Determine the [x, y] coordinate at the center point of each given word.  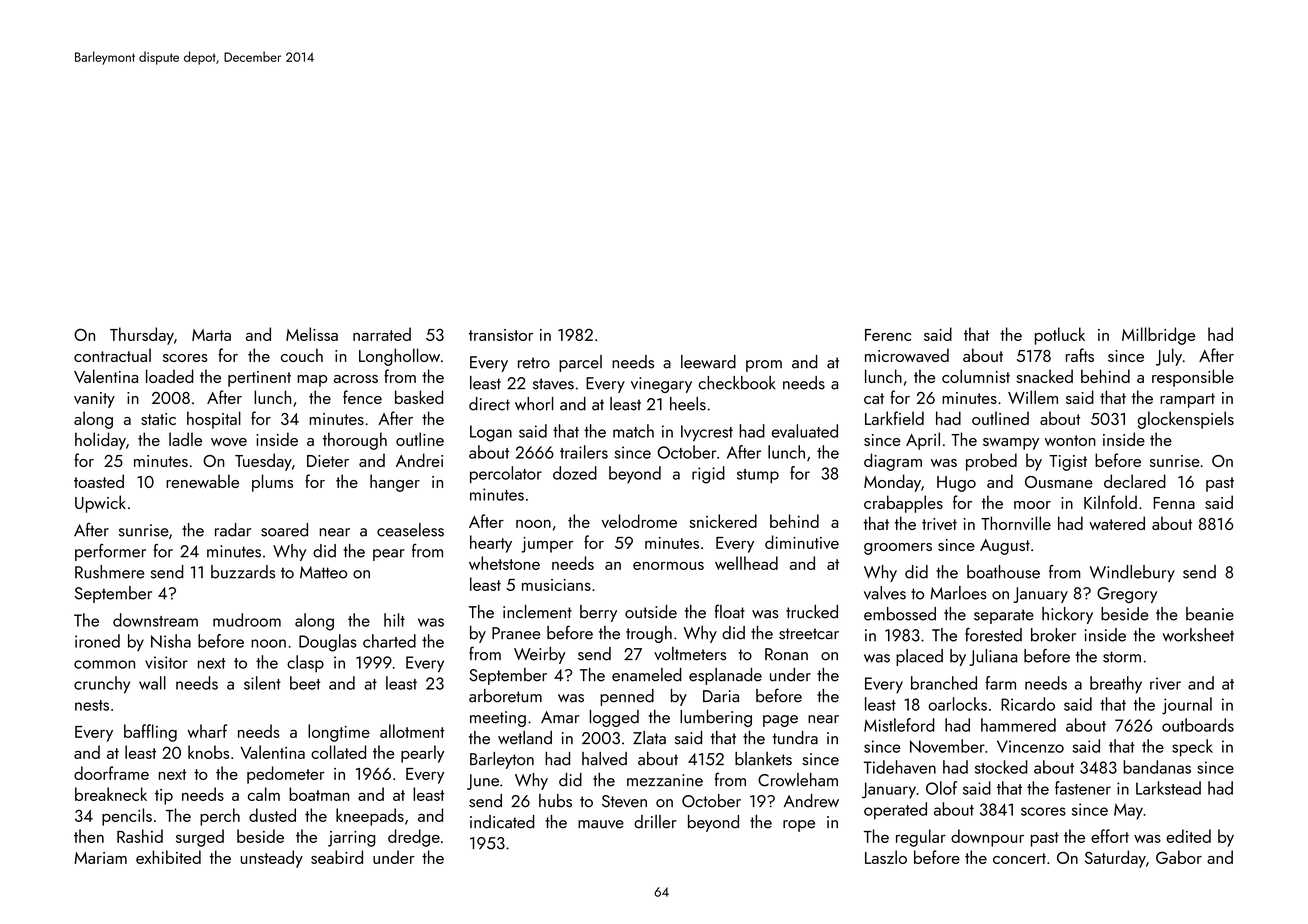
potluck [1060, 336]
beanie [1210, 614]
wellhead [746, 563]
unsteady [272, 859]
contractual [112, 355]
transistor [501, 335]
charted [389, 641]
